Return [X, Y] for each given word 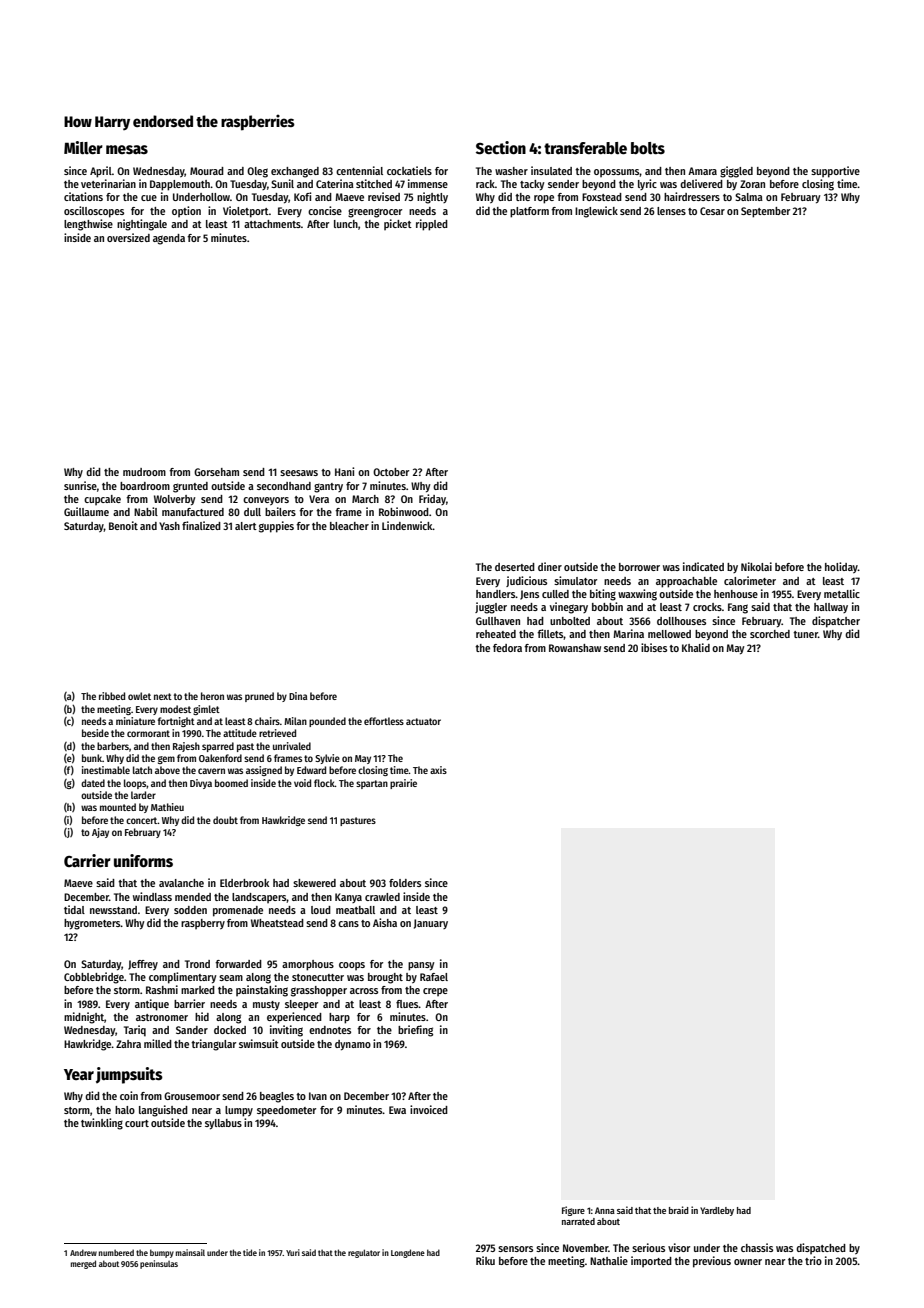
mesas [127, 149]
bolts [648, 148]
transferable [585, 148]
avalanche [181, 883]
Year [79, 1074]
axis [438, 770]
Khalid [696, 647]
